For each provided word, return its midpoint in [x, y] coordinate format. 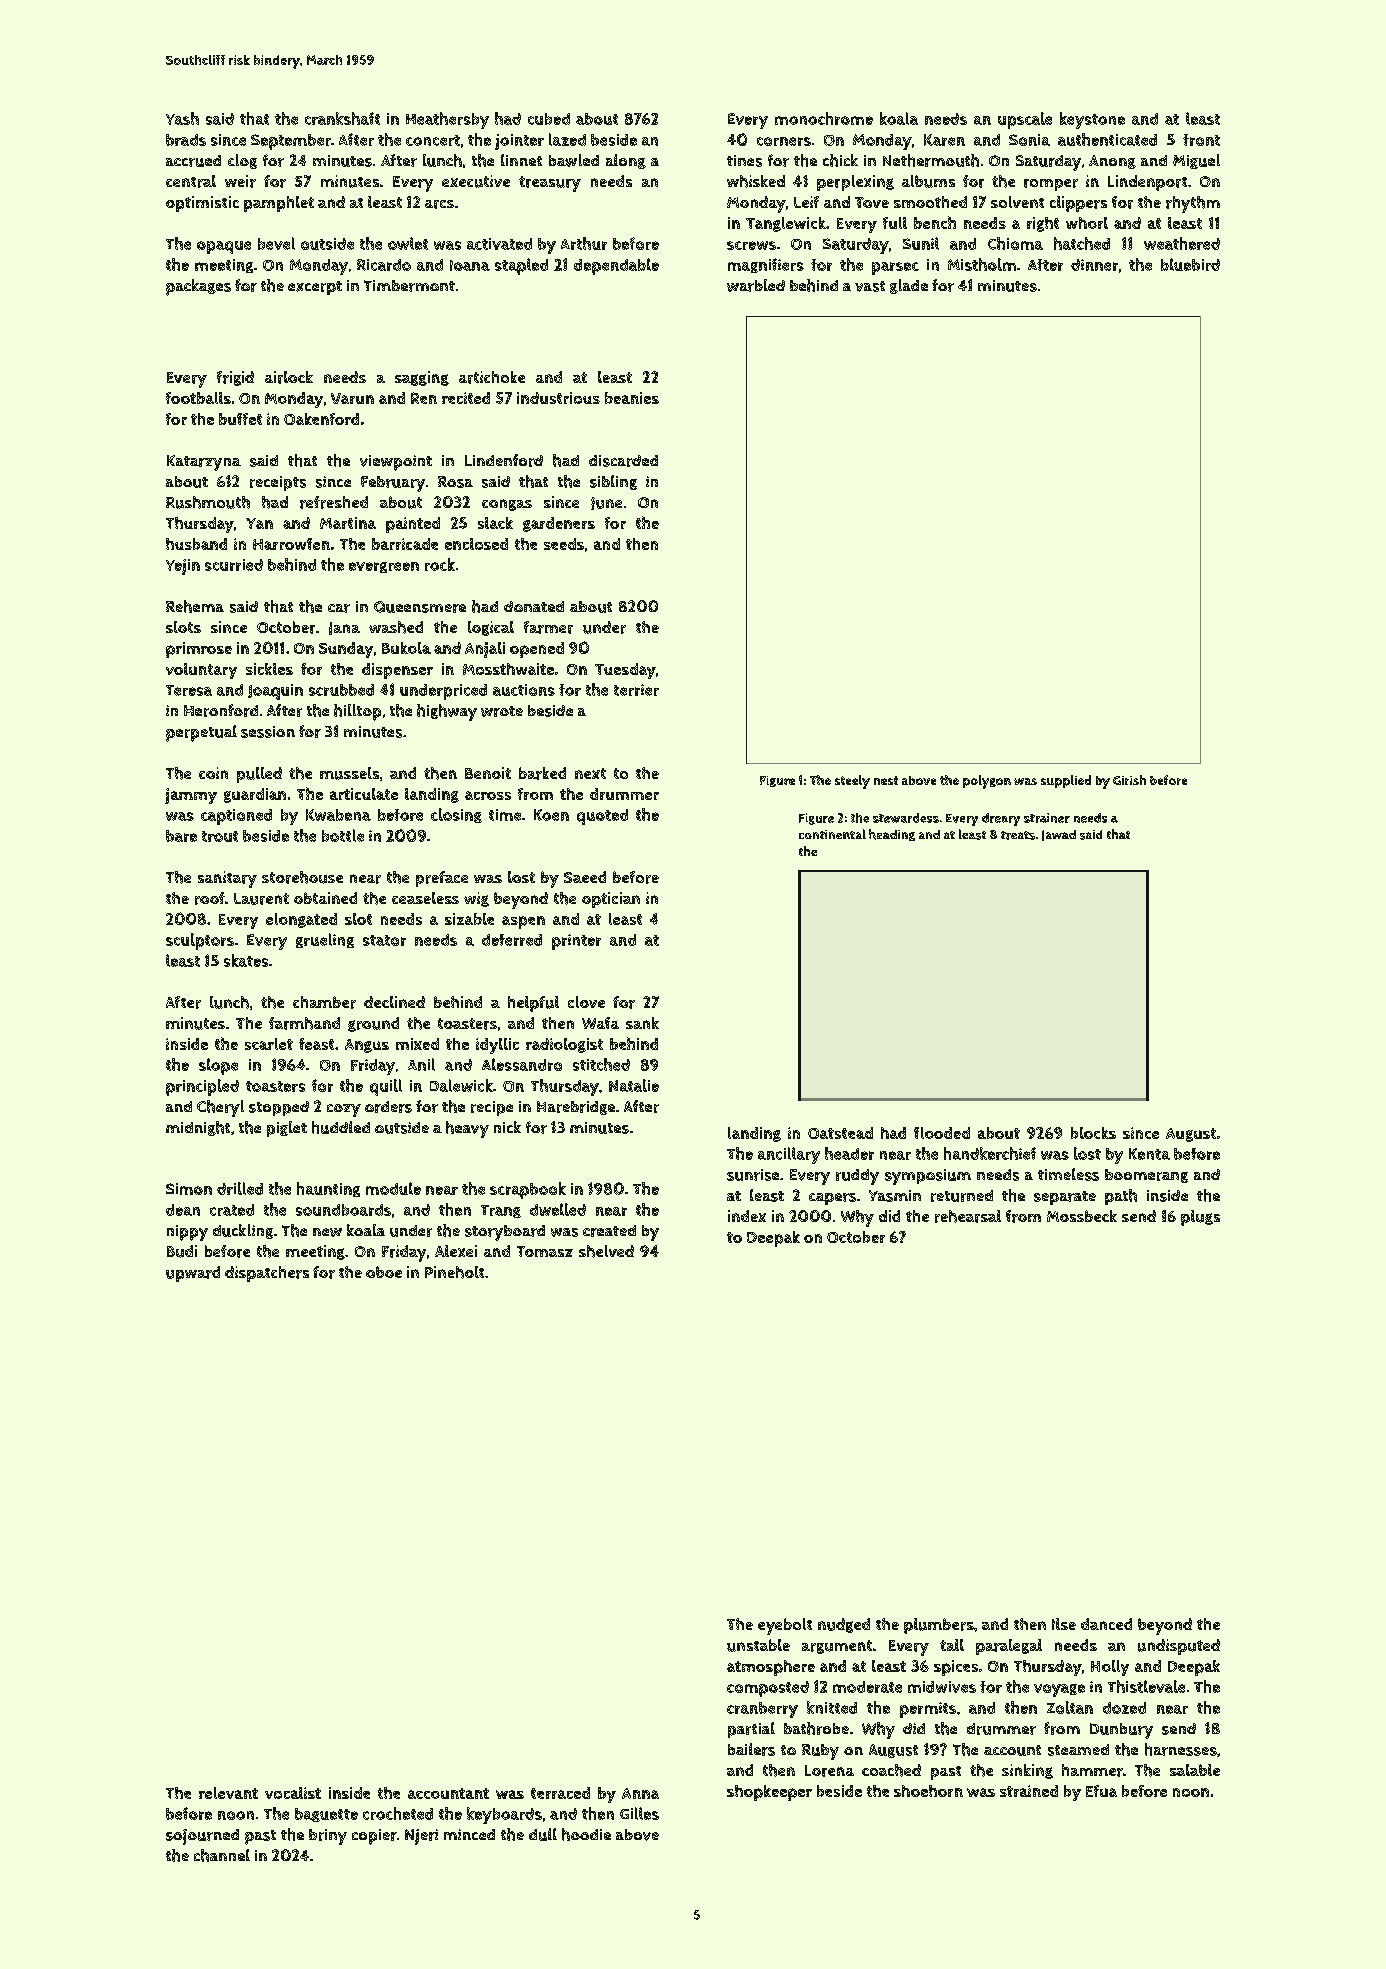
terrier [636, 690]
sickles [269, 669]
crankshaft [342, 118]
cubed [549, 119]
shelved [606, 1251]
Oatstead [840, 1133]
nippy [187, 1233]
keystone [1092, 120]
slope [218, 1066]
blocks [1093, 1133]
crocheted [398, 1813]
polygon [987, 782]
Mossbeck [1082, 1216]
